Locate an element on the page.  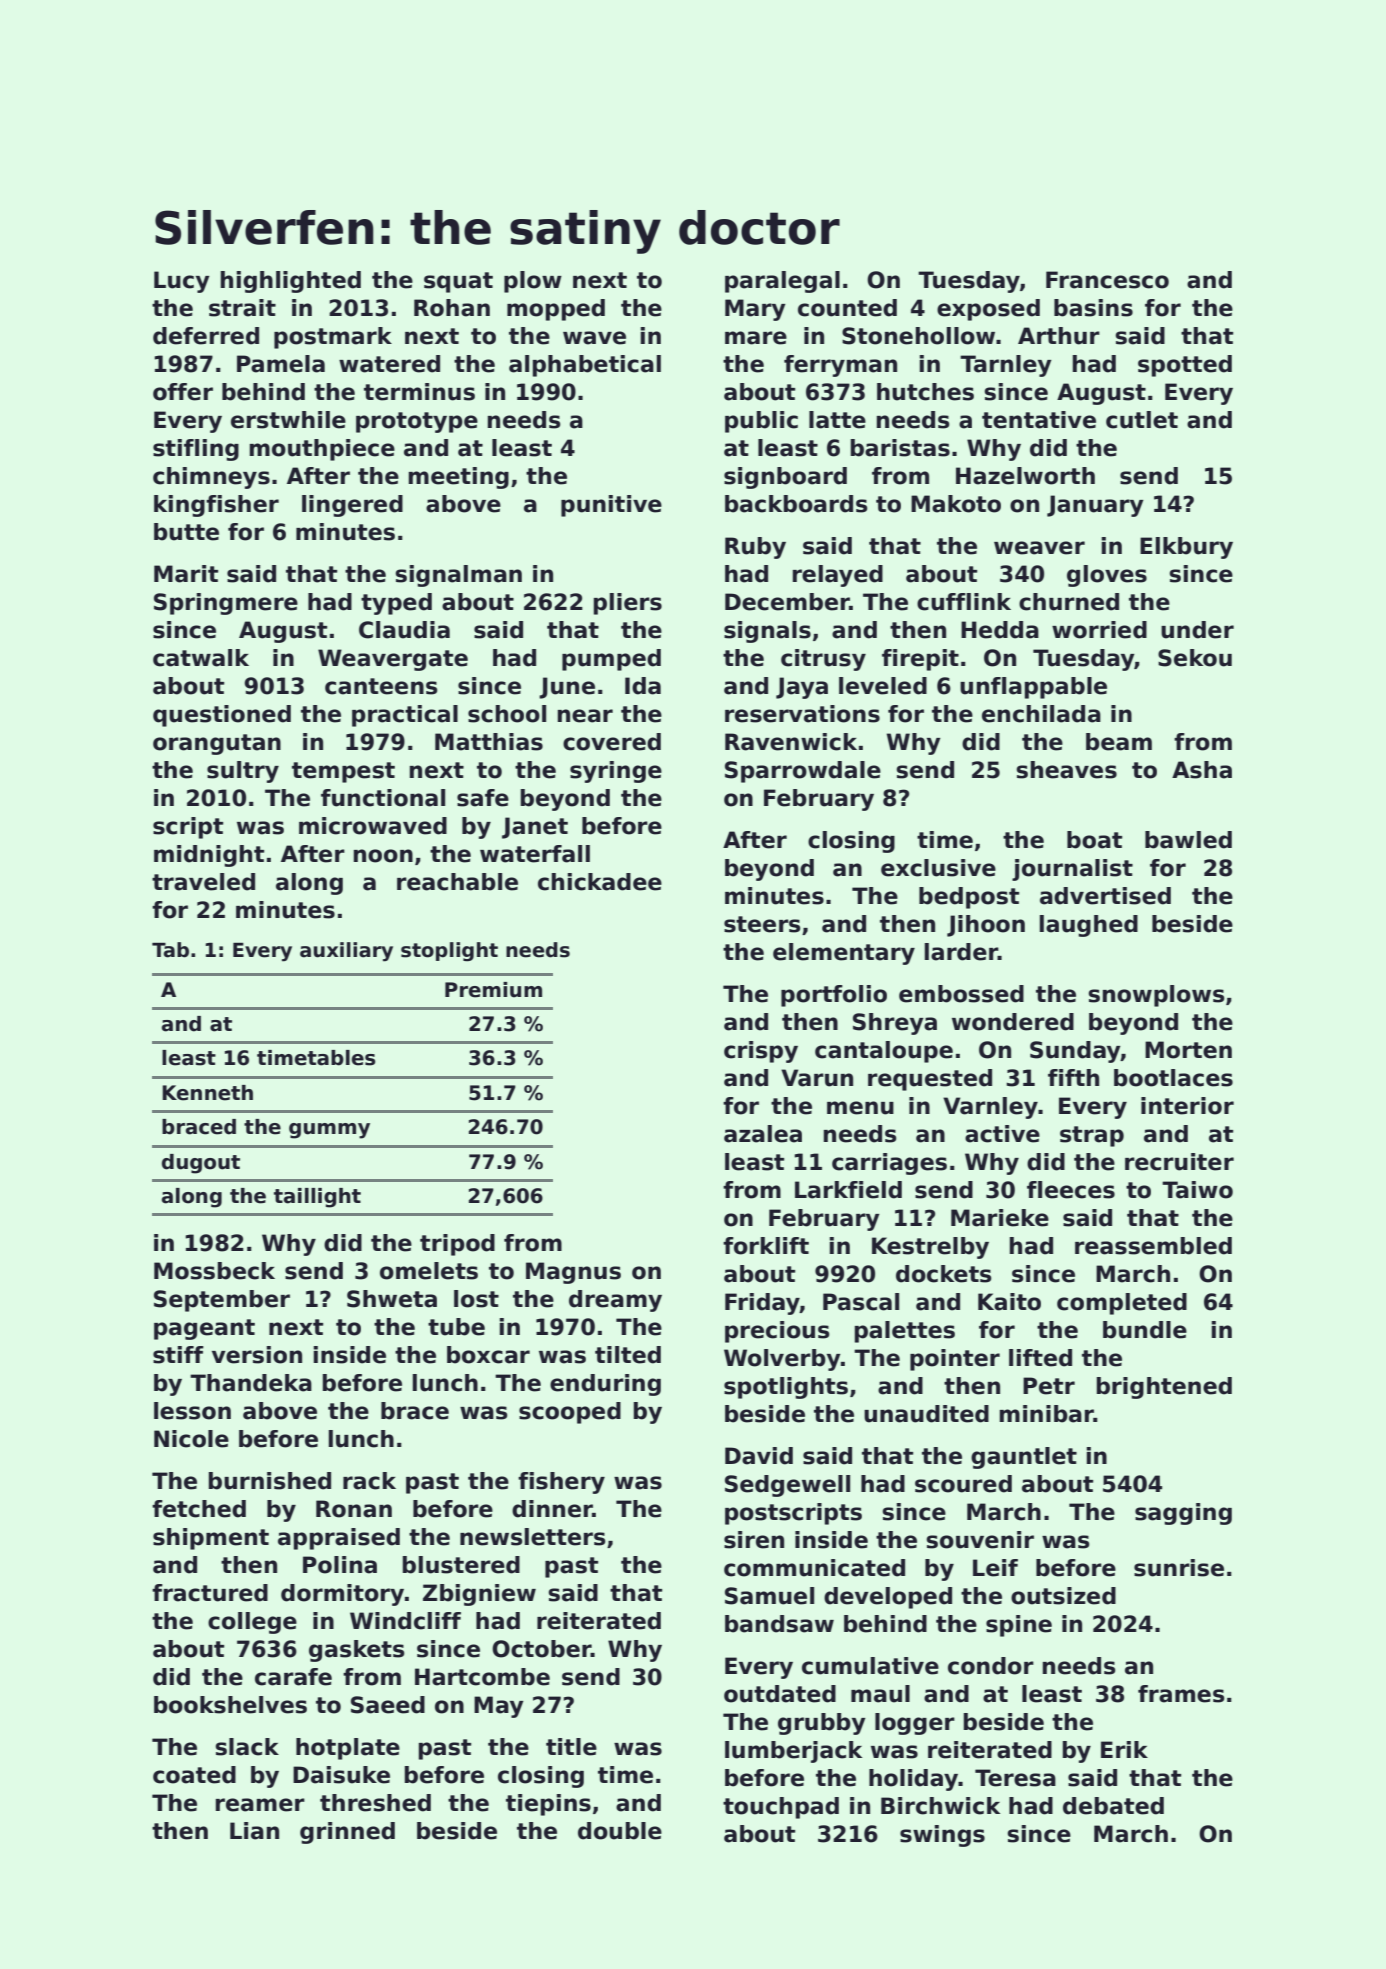
sultry is located at coordinates (243, 772).
